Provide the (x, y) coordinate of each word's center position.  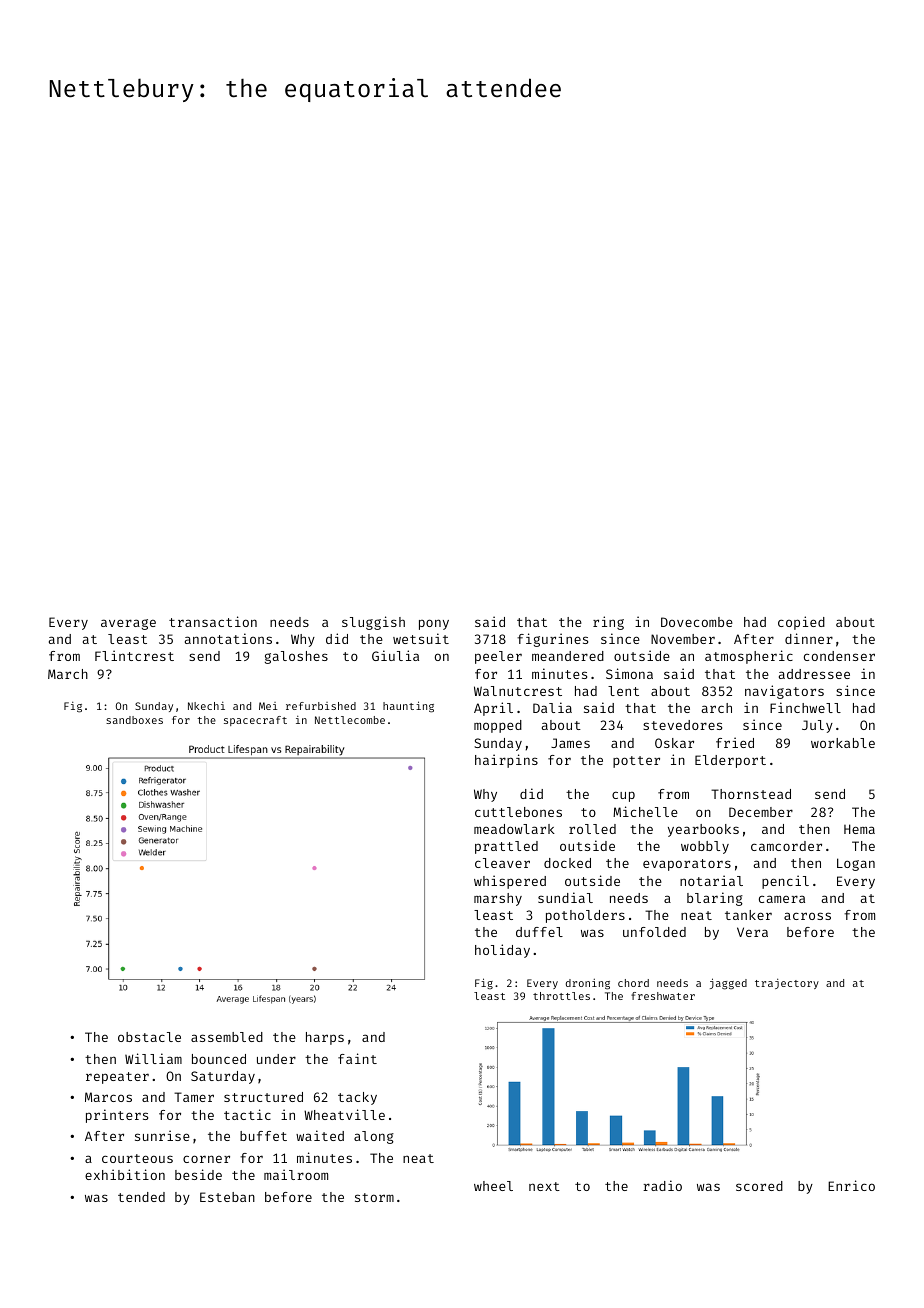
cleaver (502, 863)
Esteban (227, 1197)
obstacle (149, 1037)
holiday (502, 951)
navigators (784, 692)
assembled (227, 1037)
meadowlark (514, 829)
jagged (728, 984)
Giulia (395, 655)
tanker (748, 915)
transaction (213, 621)
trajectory (787, 983)
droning (588, 984)
